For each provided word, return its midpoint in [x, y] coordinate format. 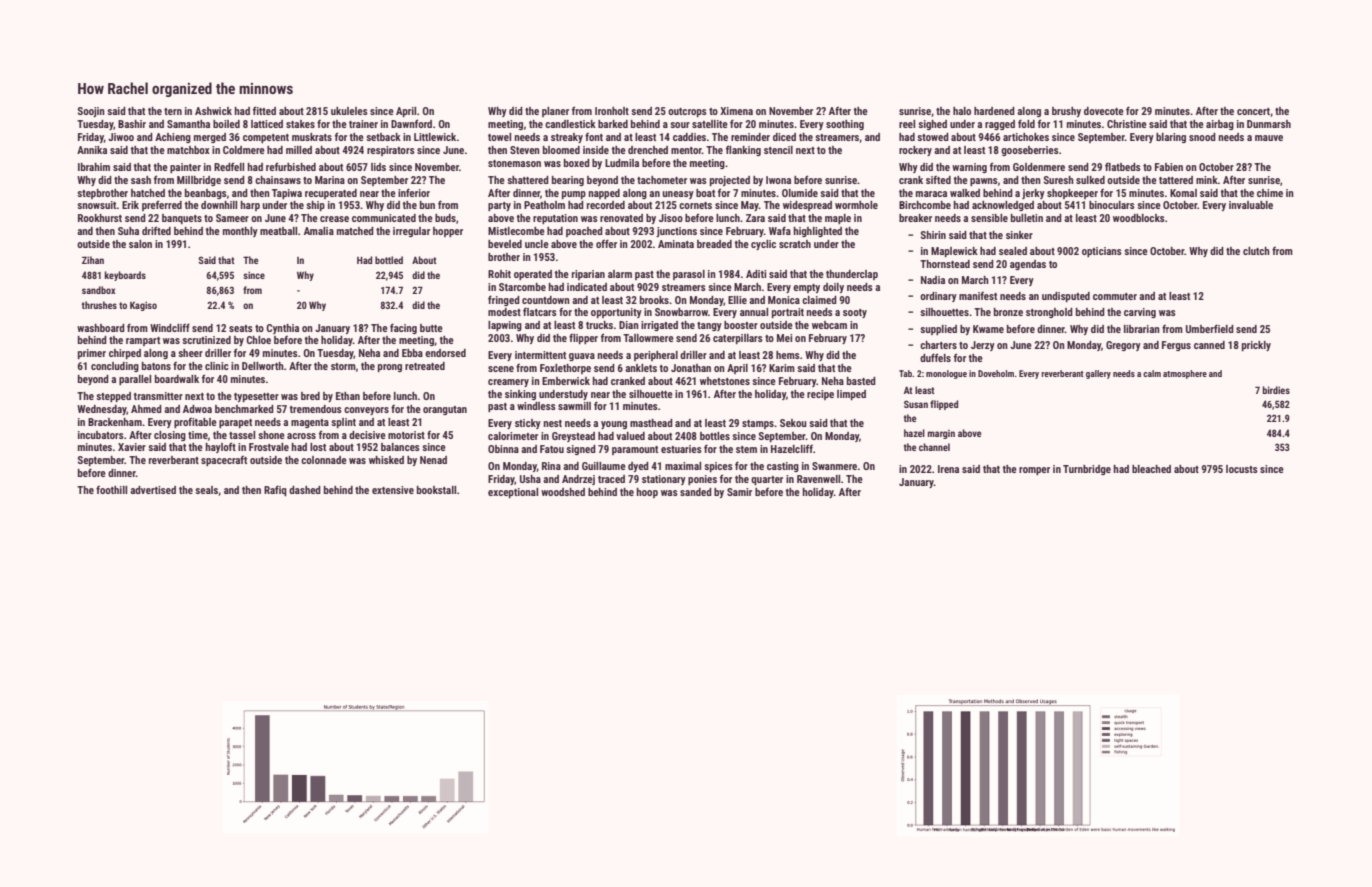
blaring [1171, 138]
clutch [1256, 251]
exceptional [513, 493]
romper [1034, 471]
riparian [588, 275]
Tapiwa [287, 194]
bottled [389, 260]
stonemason [514, 163]
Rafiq [275, 490]
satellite [710, 124]
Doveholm [996, 373]
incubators [101, 435]
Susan [916, 404]
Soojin [91, 112]
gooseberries [1030, 151]
